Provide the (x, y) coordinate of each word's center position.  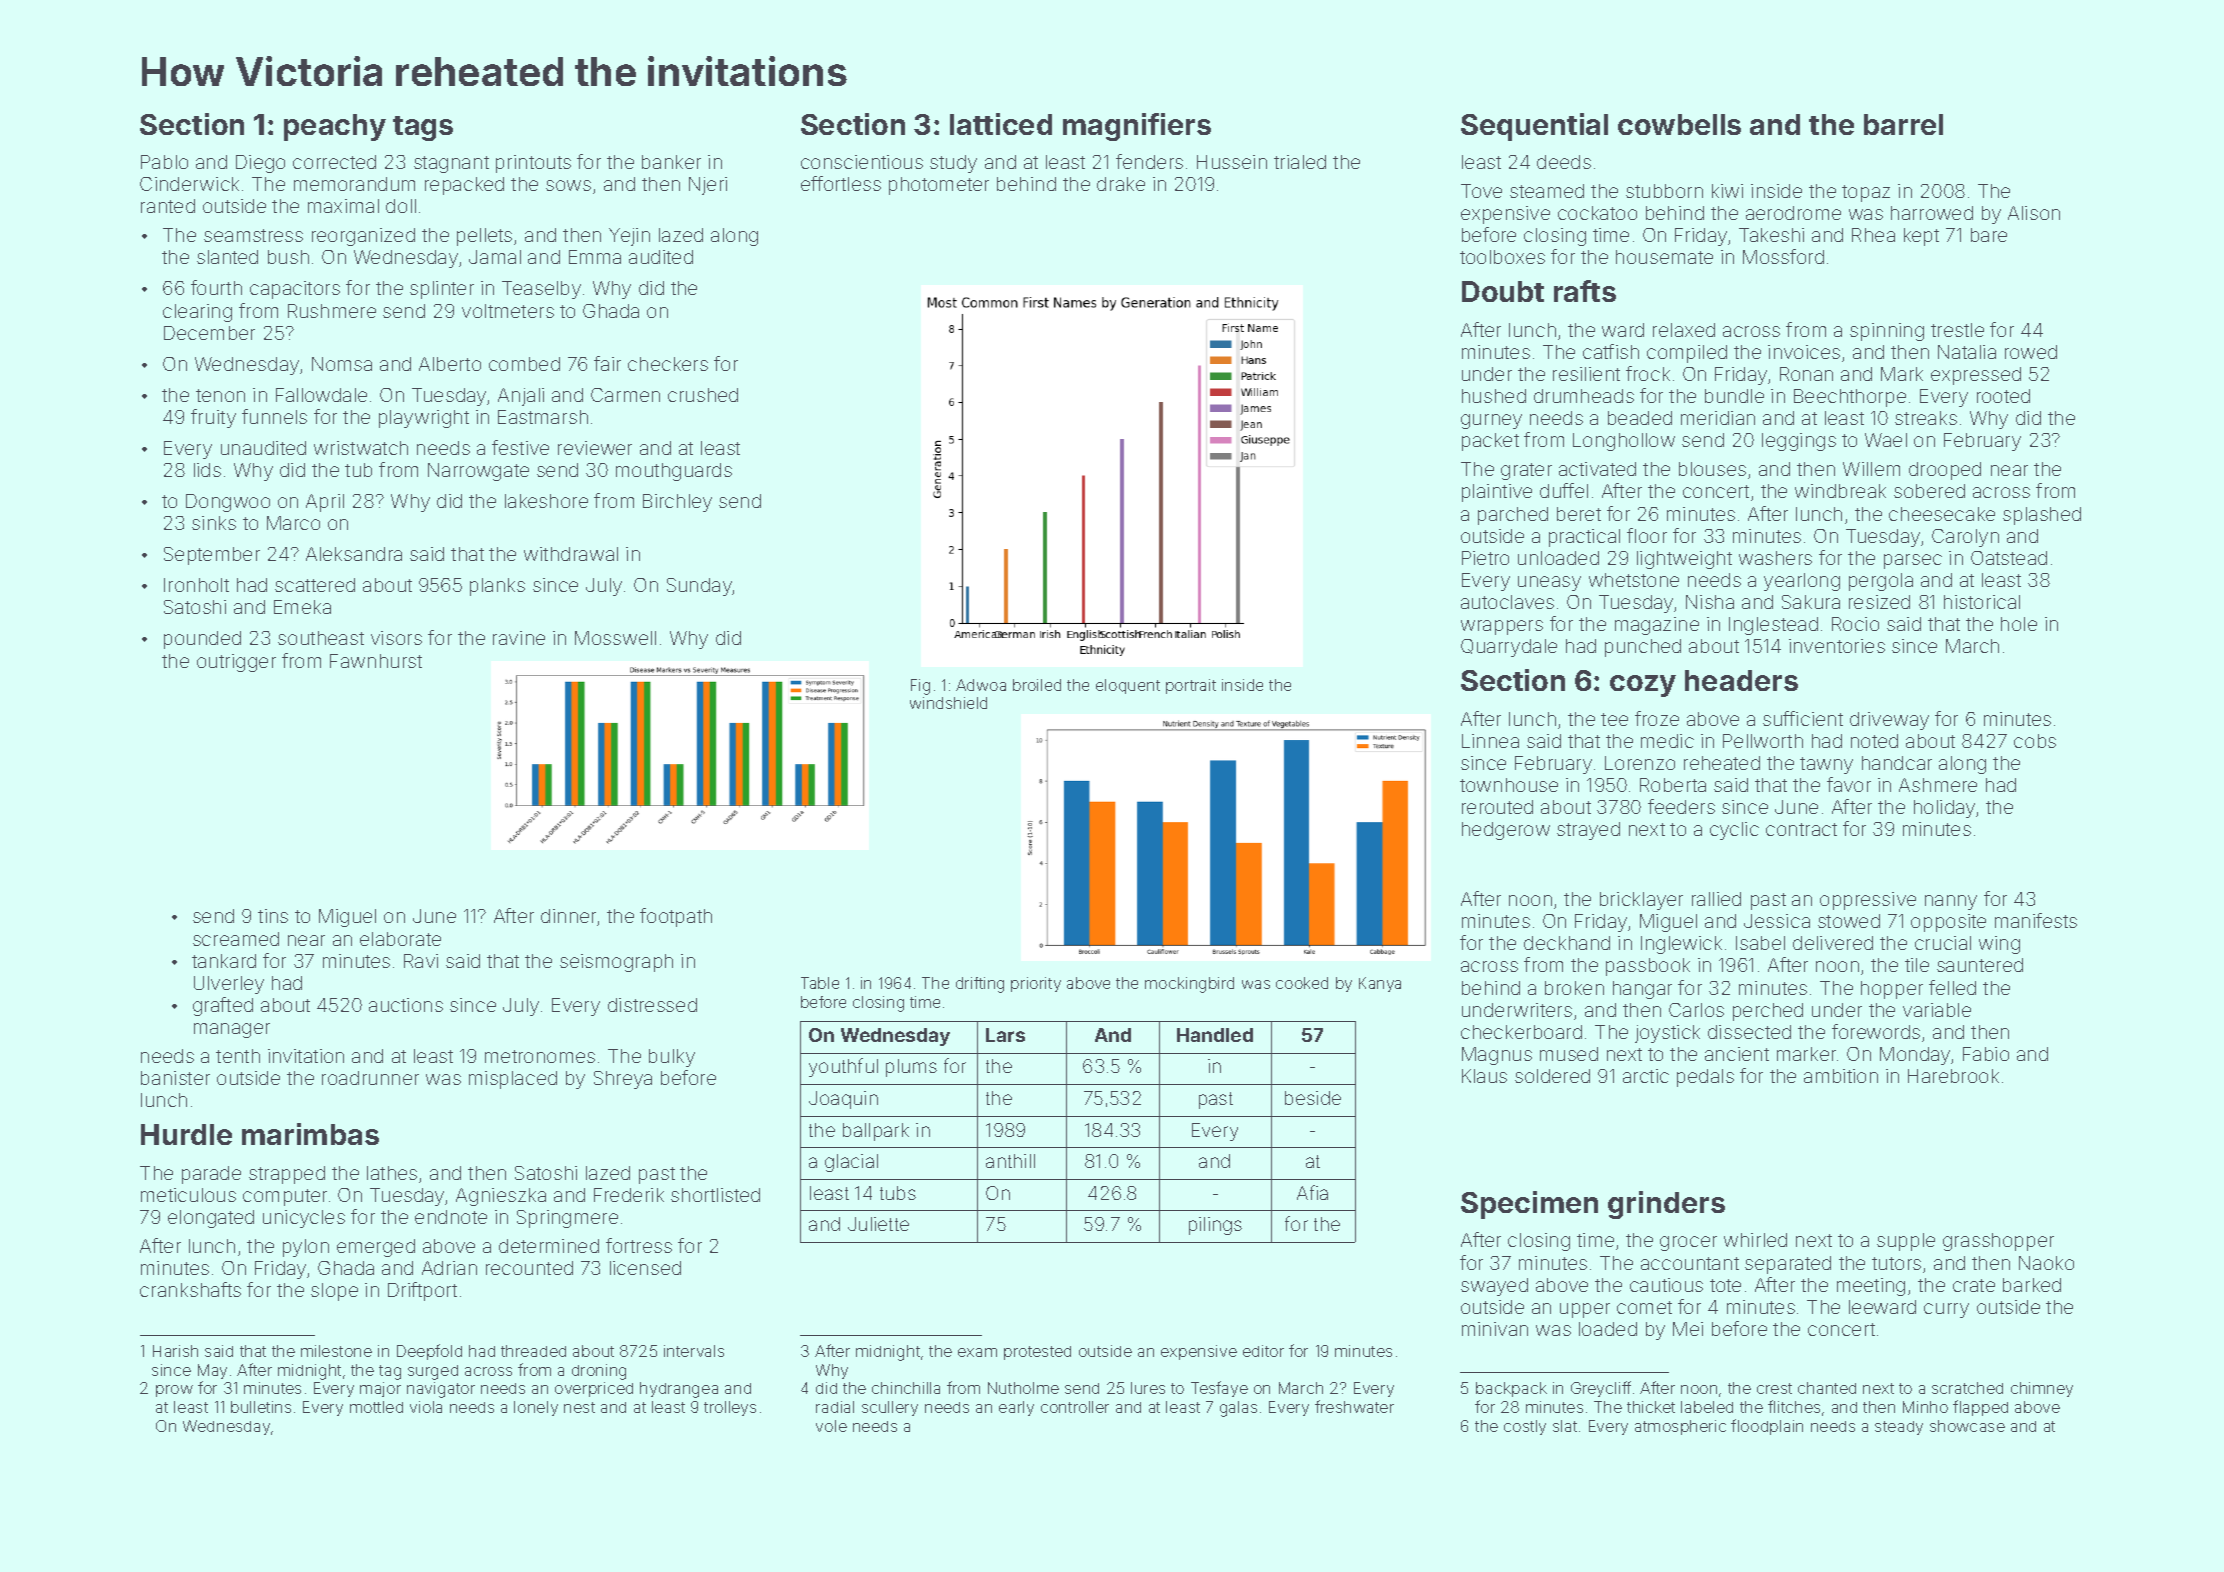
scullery (890, 1408)
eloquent (1128, 686)
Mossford (1783, 256)
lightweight (1684, 560)
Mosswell (615, 638)
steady (1899, 1428)
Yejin (629, 237)
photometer (939, 186)
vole (831, 1426)
